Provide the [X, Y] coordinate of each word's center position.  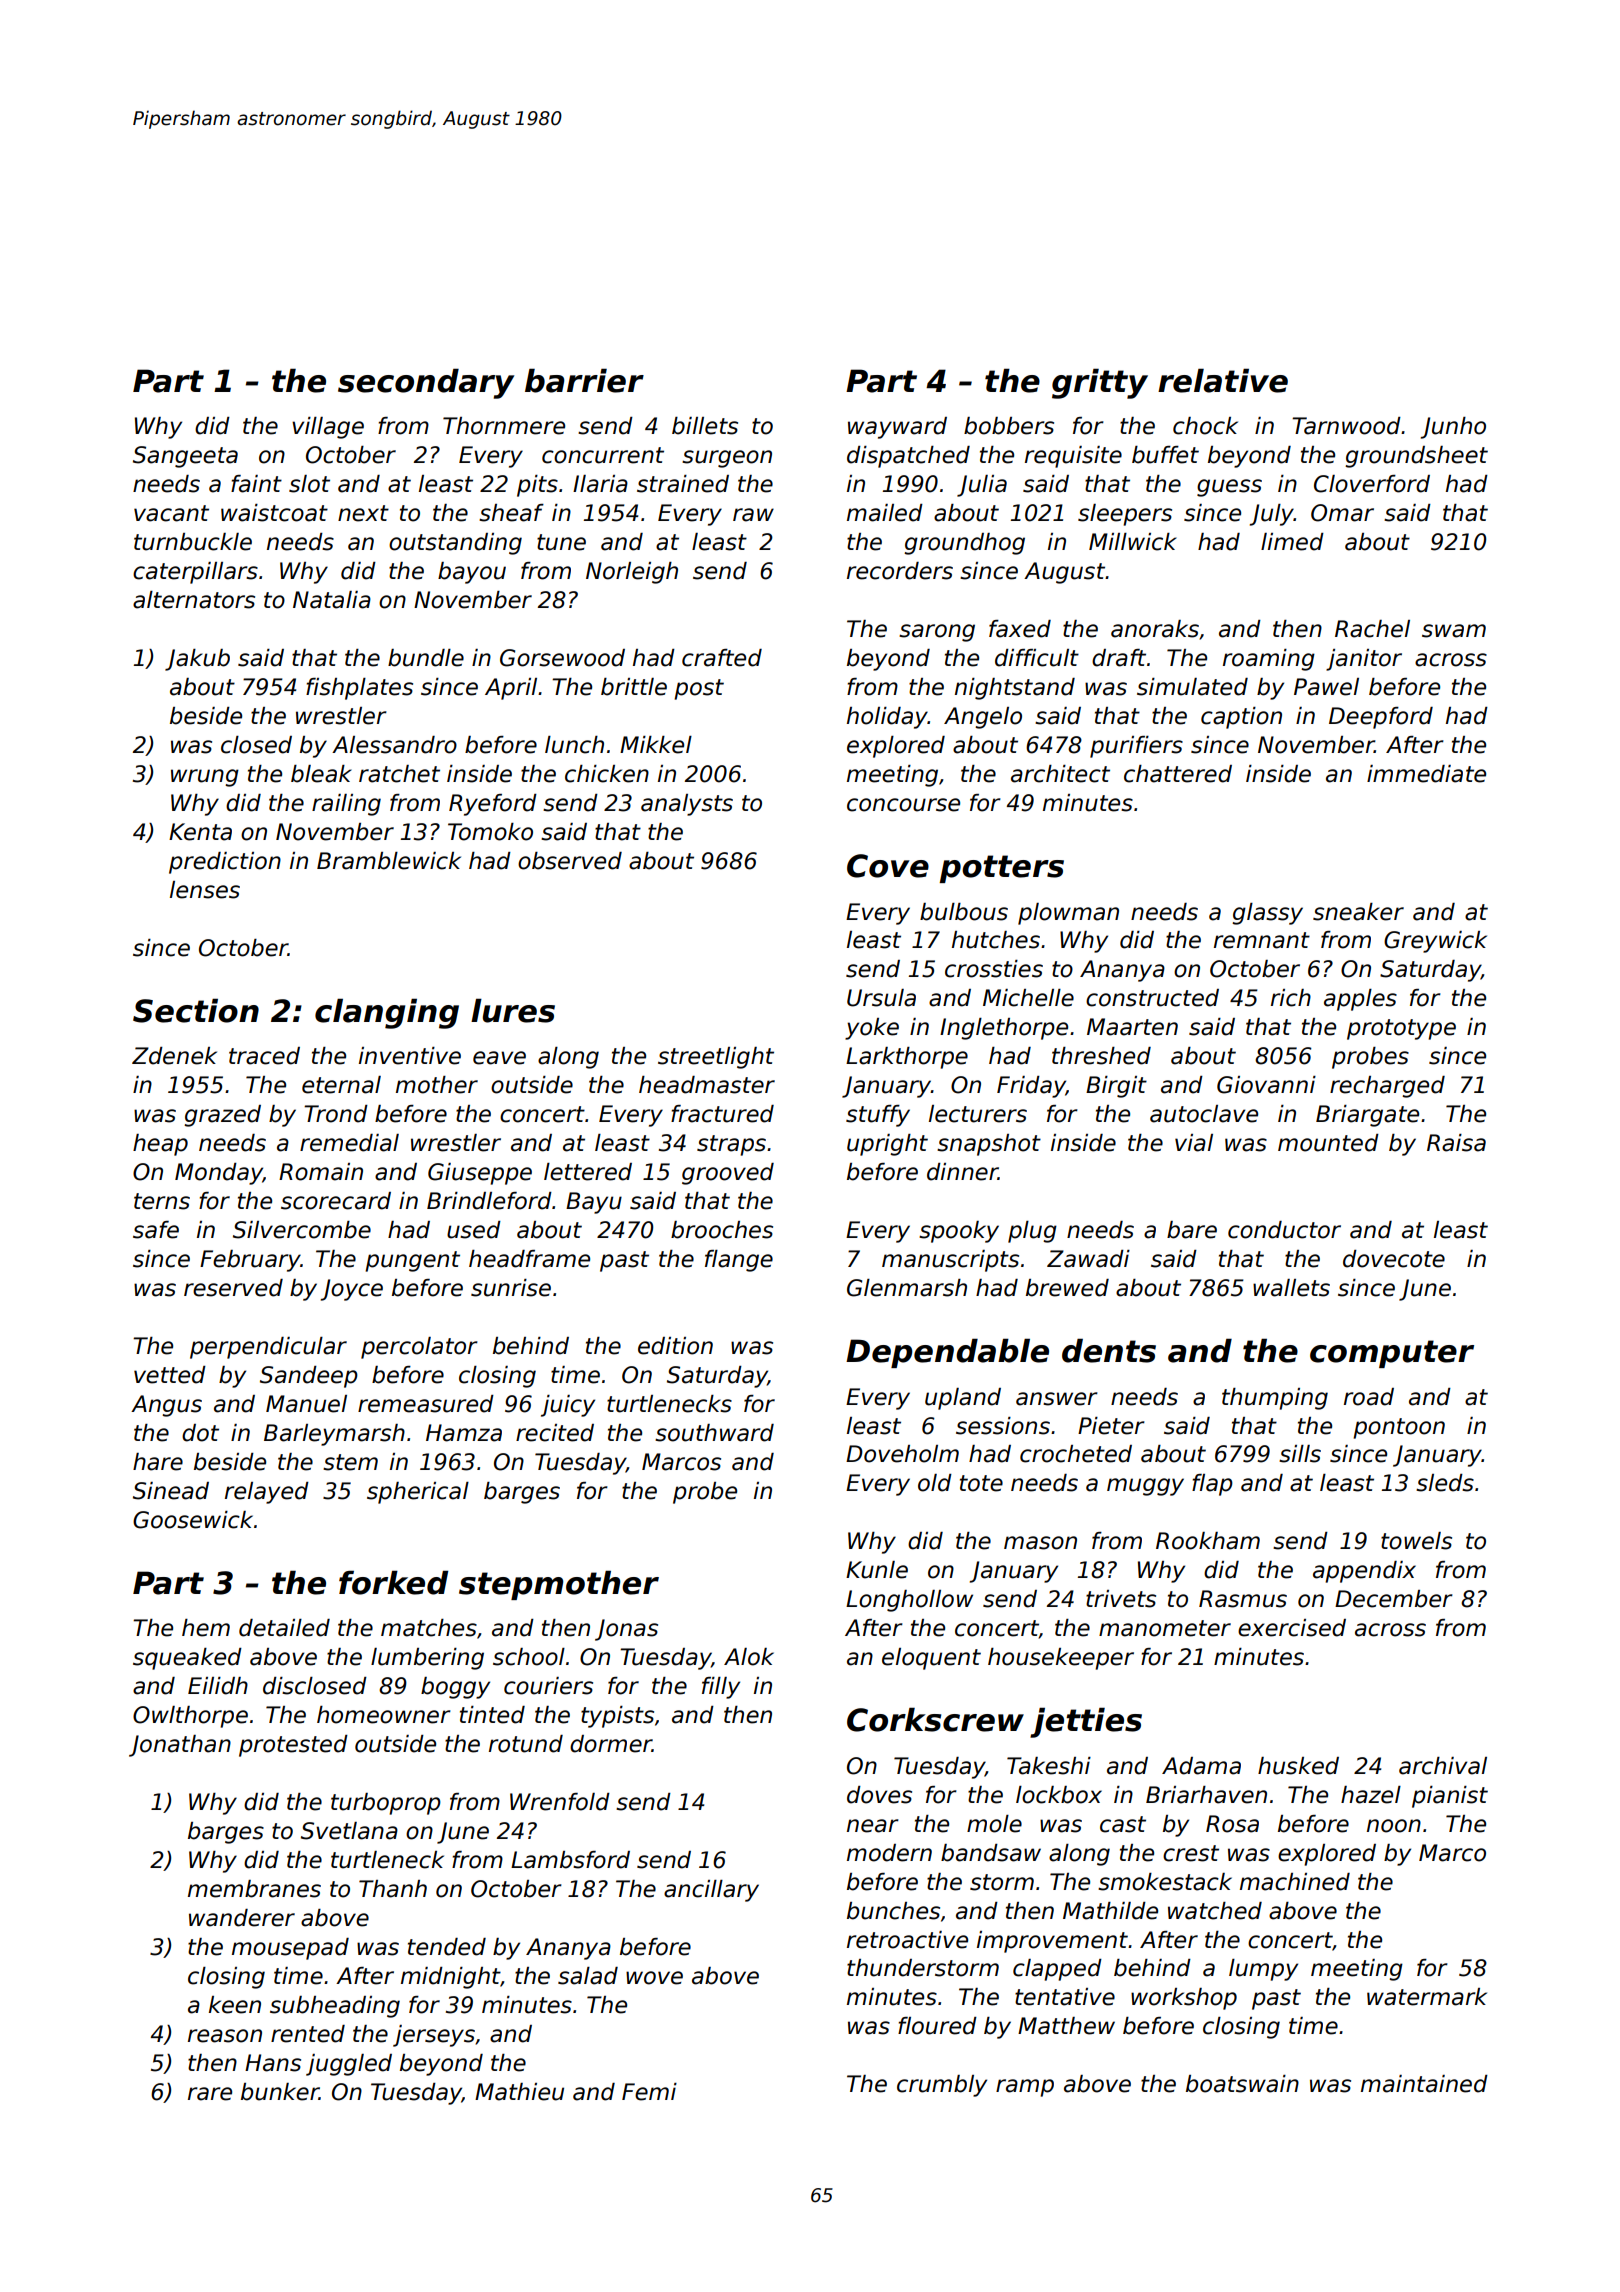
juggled [349, 2065]
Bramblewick [389, 861]
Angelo [983, 718]
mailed [885, 513]
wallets [1291, 1288]
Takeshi [1049, 1766]
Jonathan [180, 1746]
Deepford [1381, 718]
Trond [336, 1114]
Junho [1453, 428]
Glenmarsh [907, 1288]
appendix [1364, 1572]
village [328, 428]
